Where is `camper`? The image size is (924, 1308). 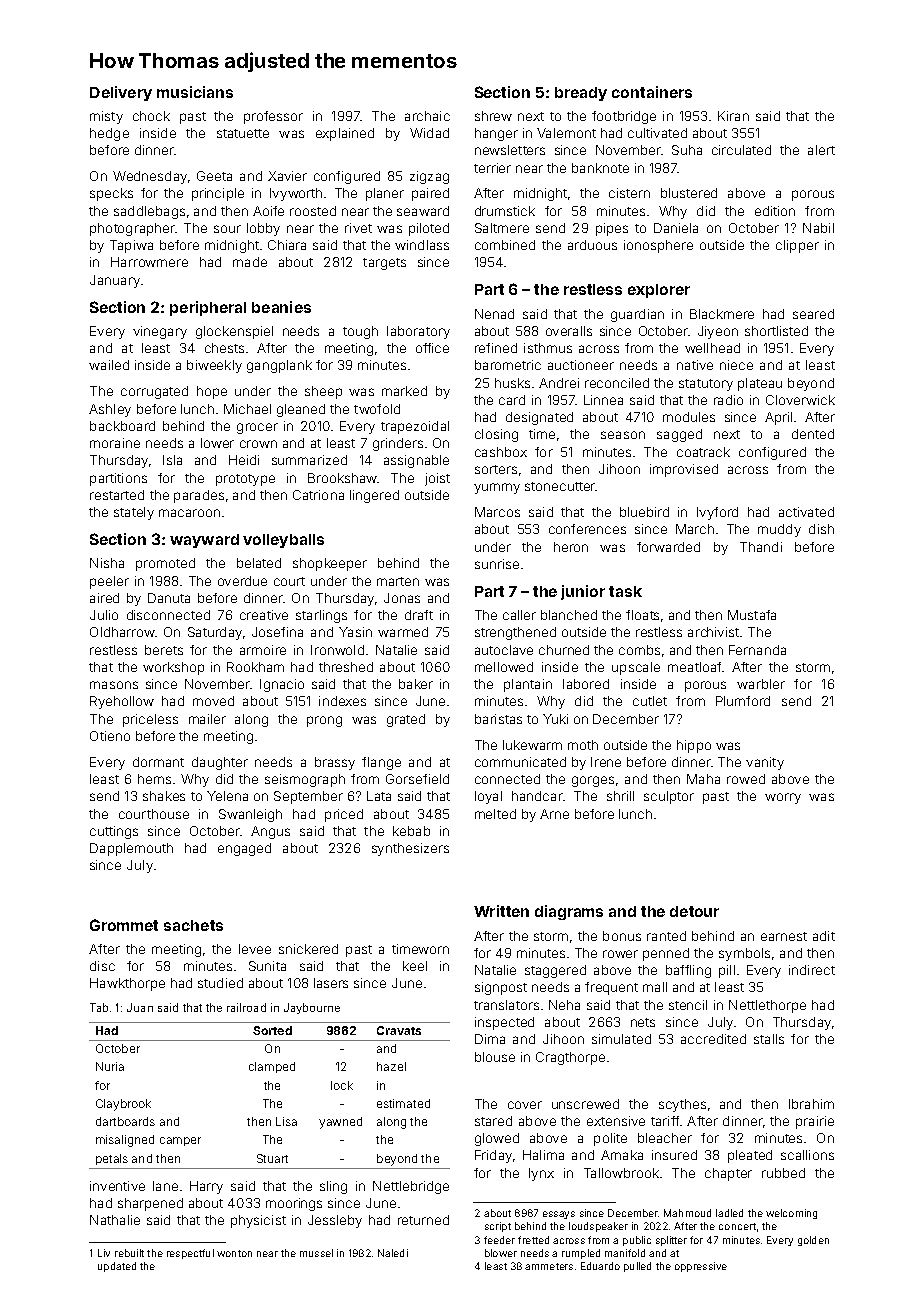 camper is located at coordinates (180, 1141).
